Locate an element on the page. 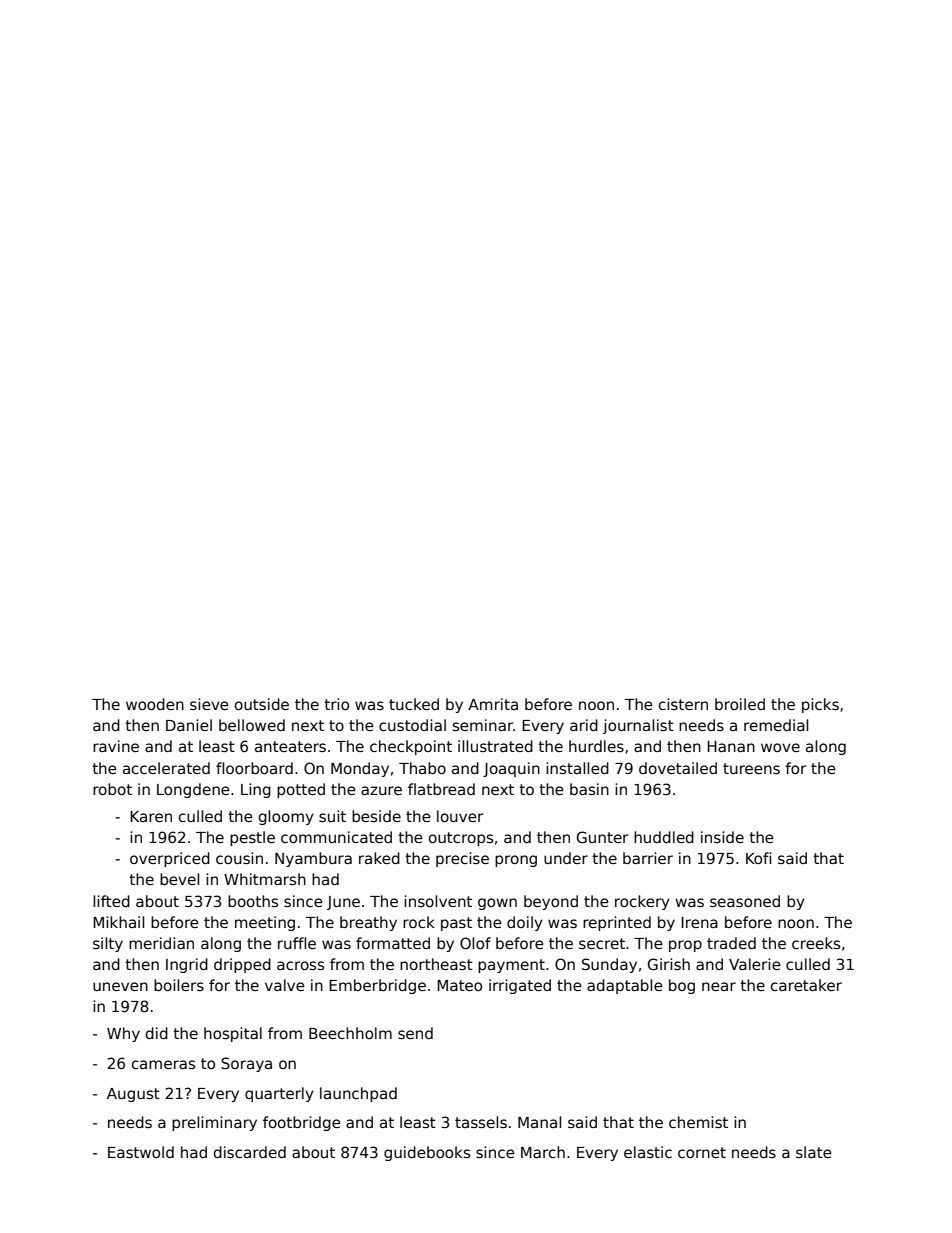 This page has height=1233, width=952. Daniel is located at coordinates (189, 725).
